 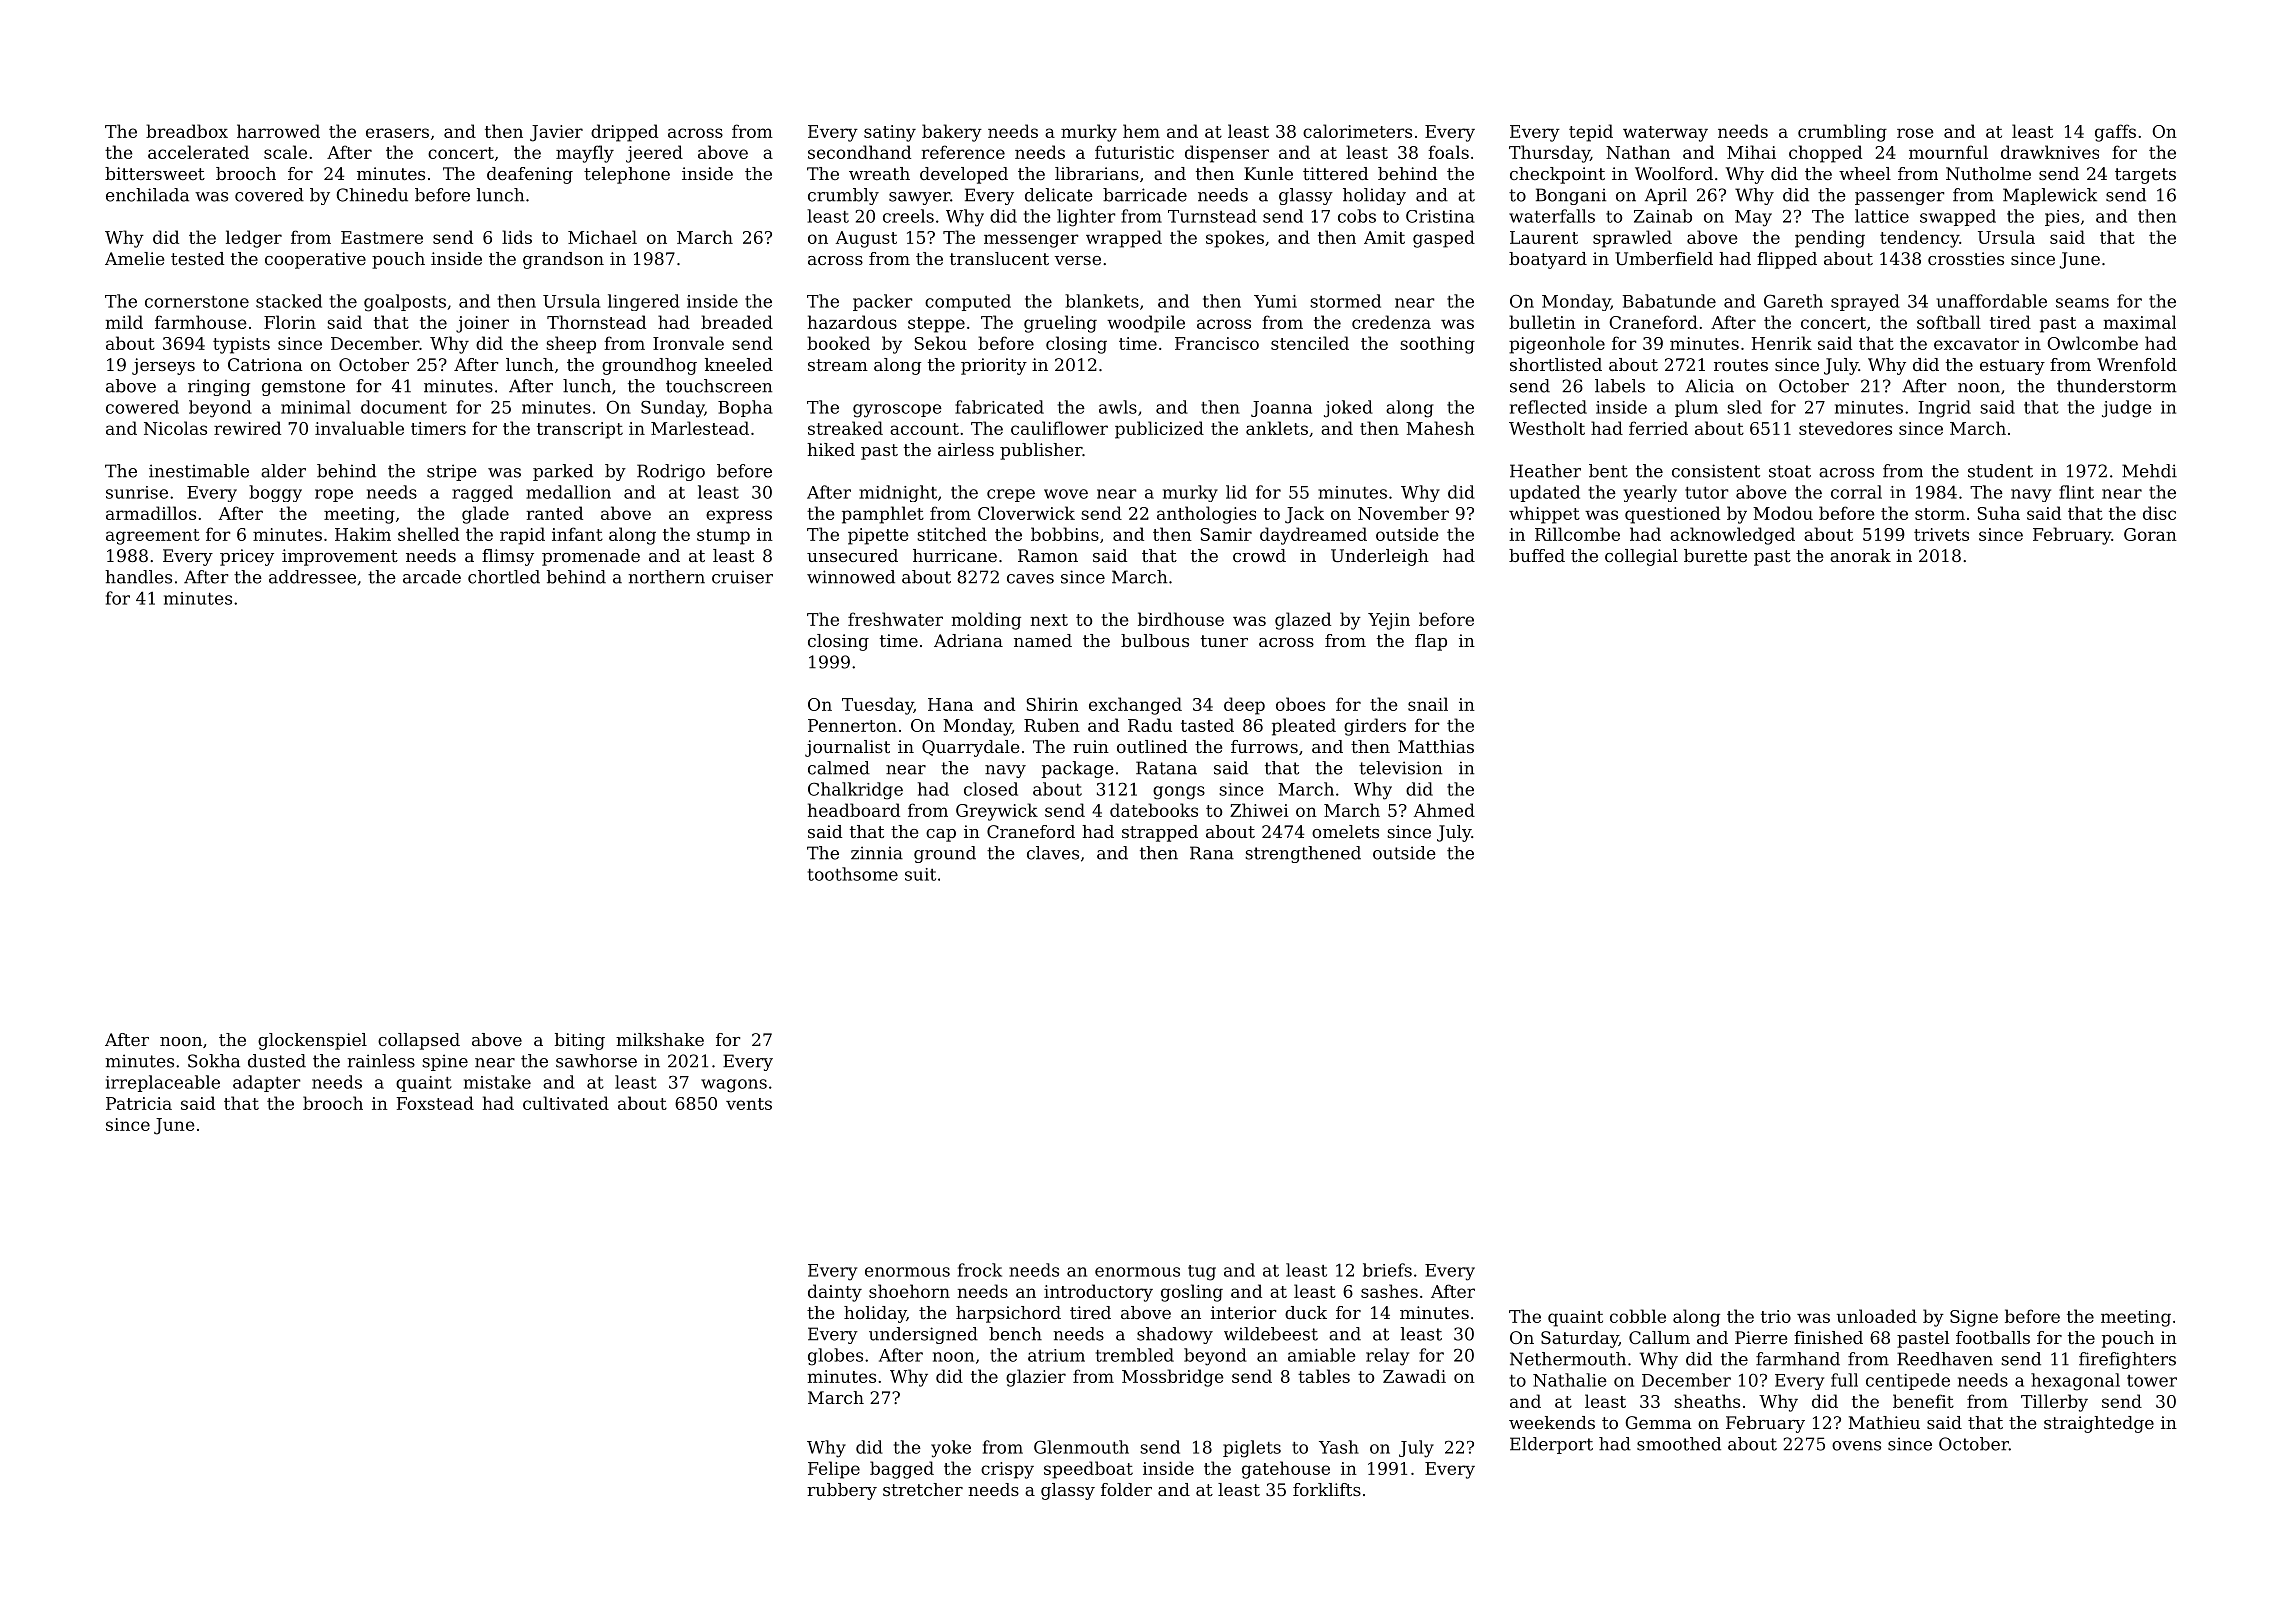 I want to click on Pennerton, so click(x=852, y=725).
